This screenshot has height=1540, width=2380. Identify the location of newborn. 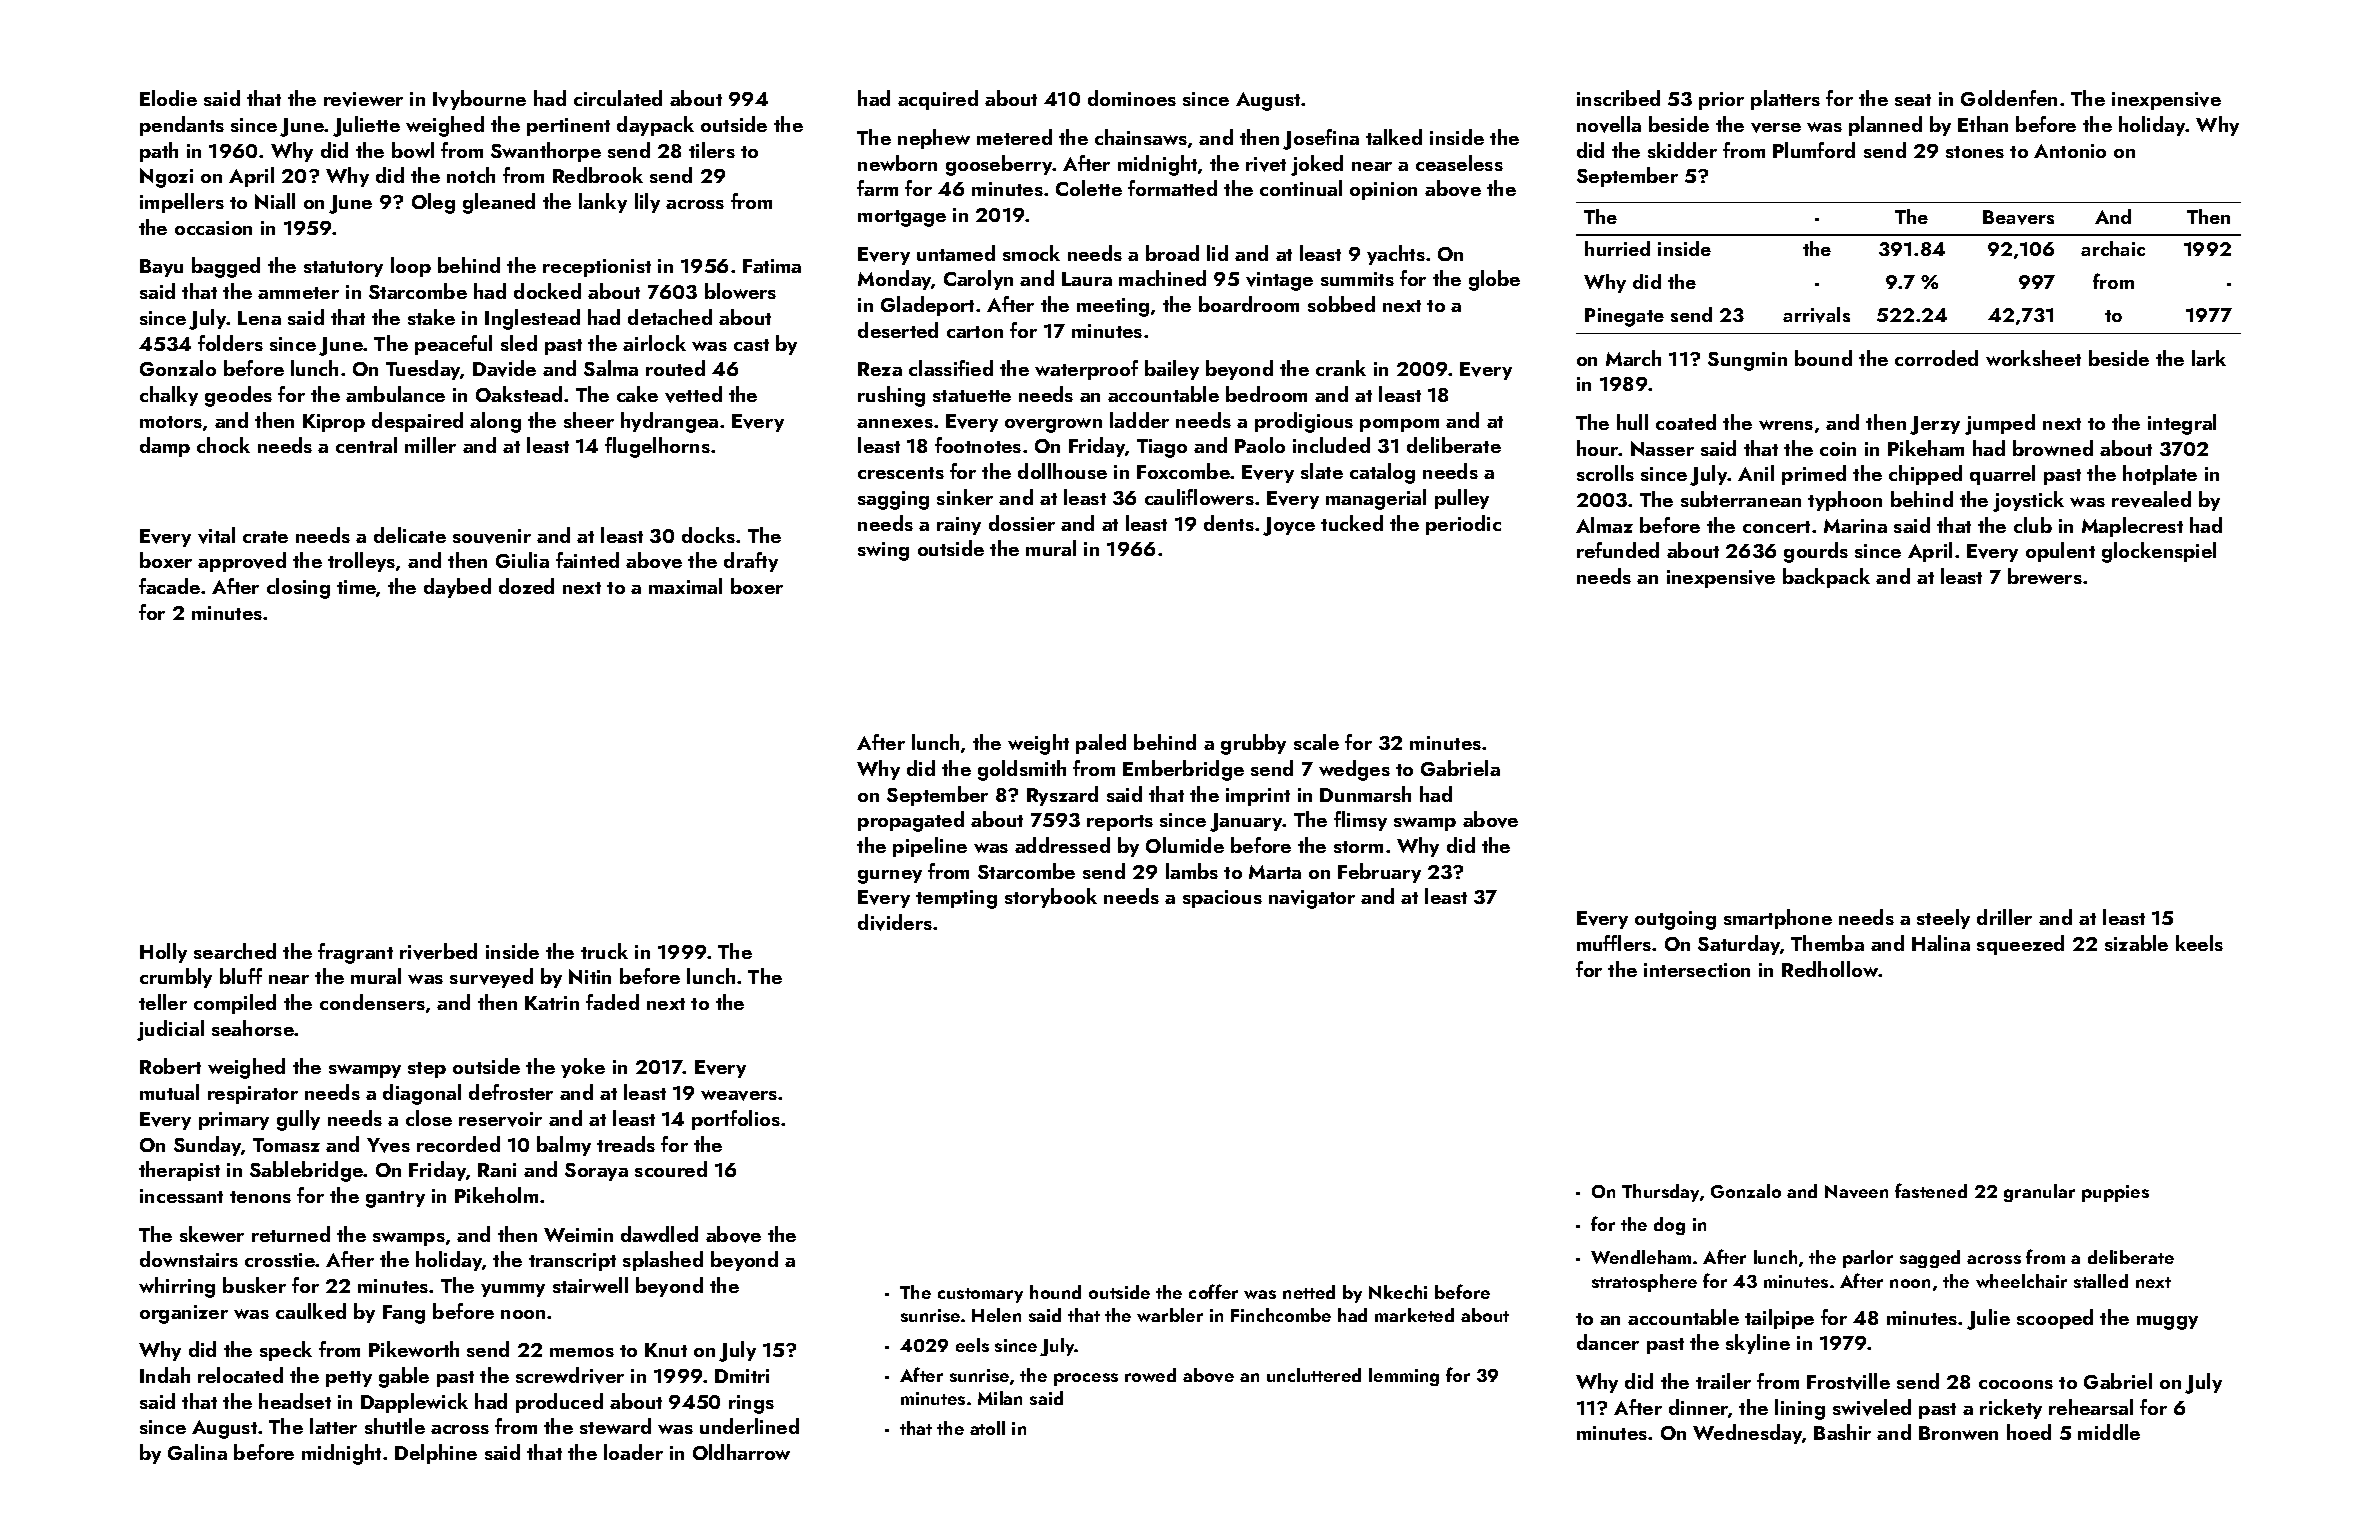
(897, 163).
